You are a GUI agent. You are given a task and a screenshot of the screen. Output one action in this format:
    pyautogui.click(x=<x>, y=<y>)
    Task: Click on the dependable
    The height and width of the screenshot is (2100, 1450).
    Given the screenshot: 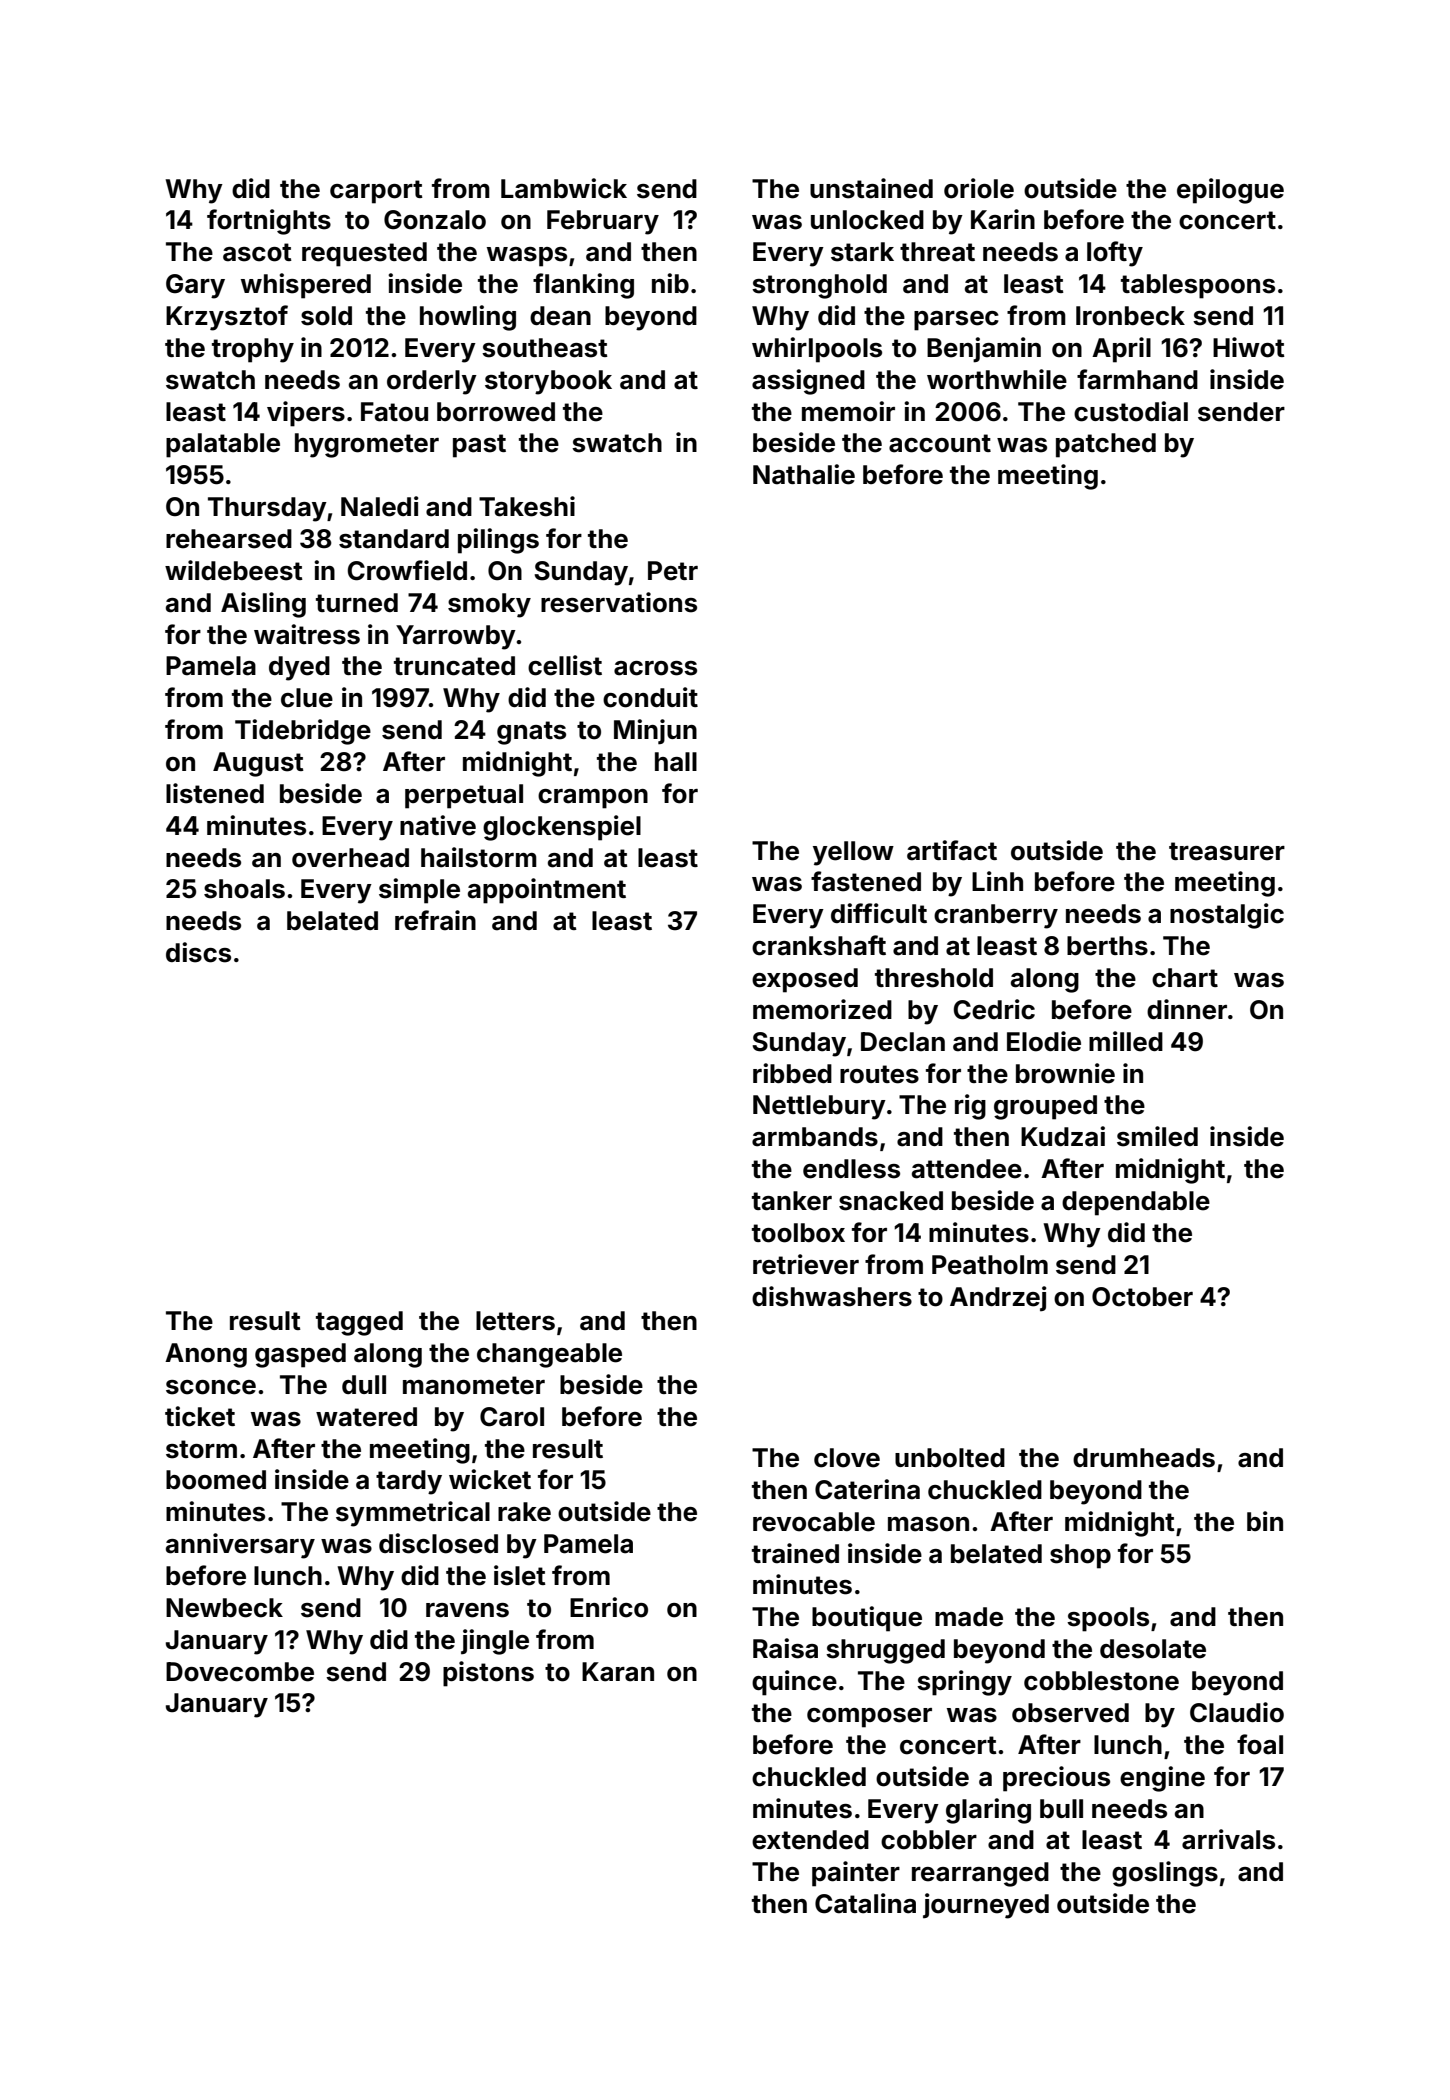 What is the action you would take?
    pyautogui.click(x=1136, y=1203)
